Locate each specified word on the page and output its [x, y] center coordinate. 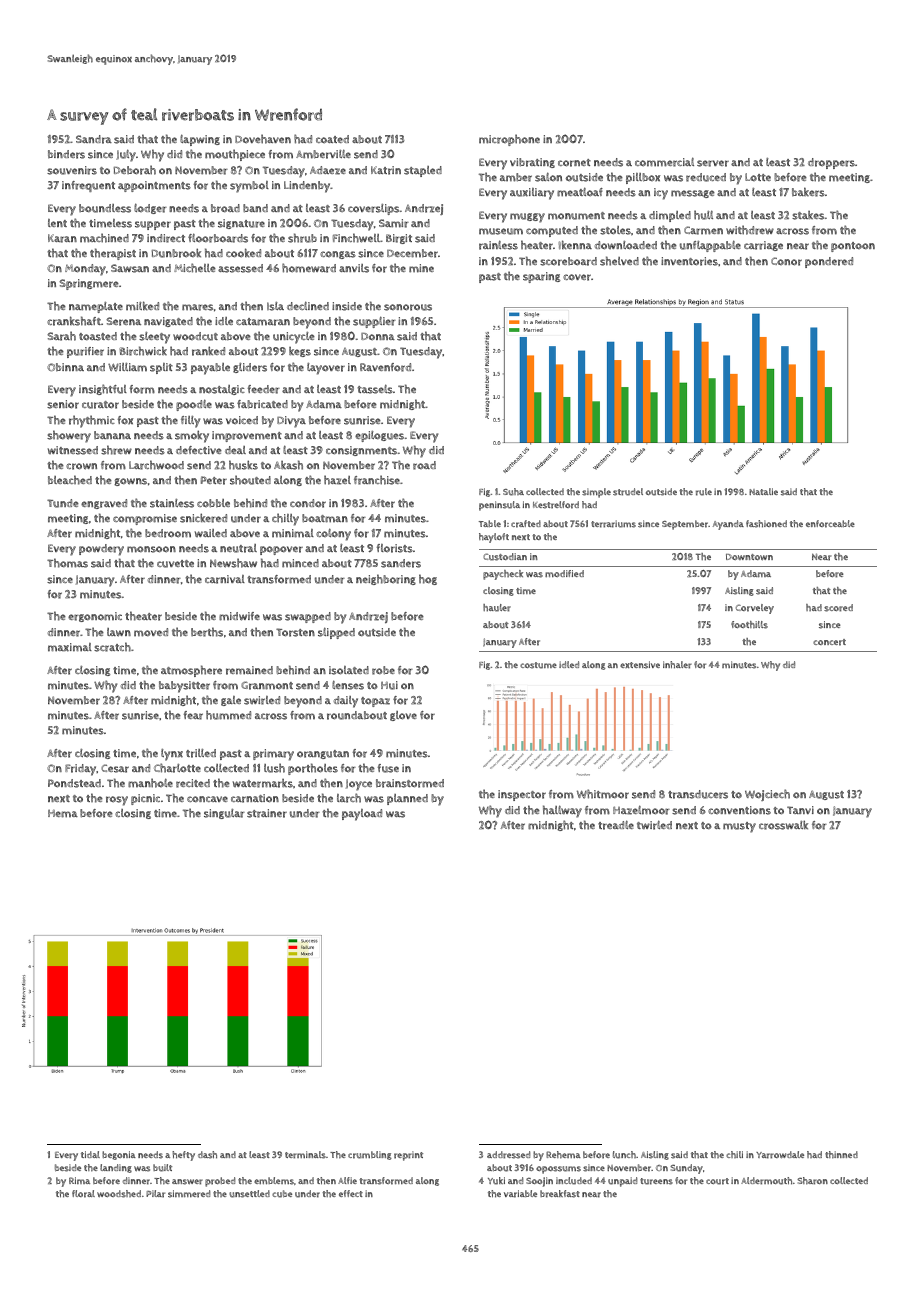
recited [193, 783]
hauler [497, 608]
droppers [831, 163]
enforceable [830, 524]
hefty [183, 1156]
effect [351, 1193]
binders [66, 154]
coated [332, 139]
